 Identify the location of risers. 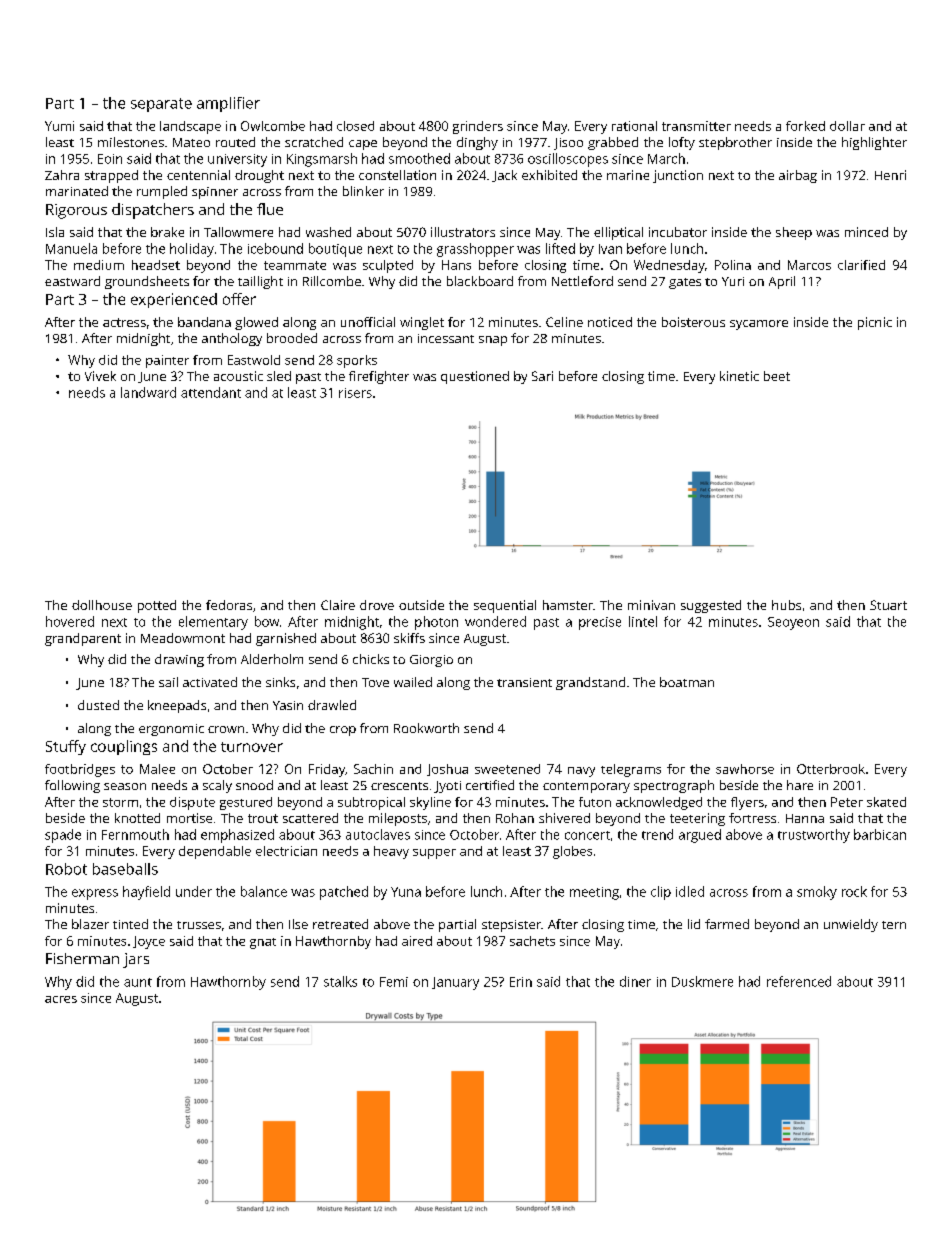
(355, 393).
